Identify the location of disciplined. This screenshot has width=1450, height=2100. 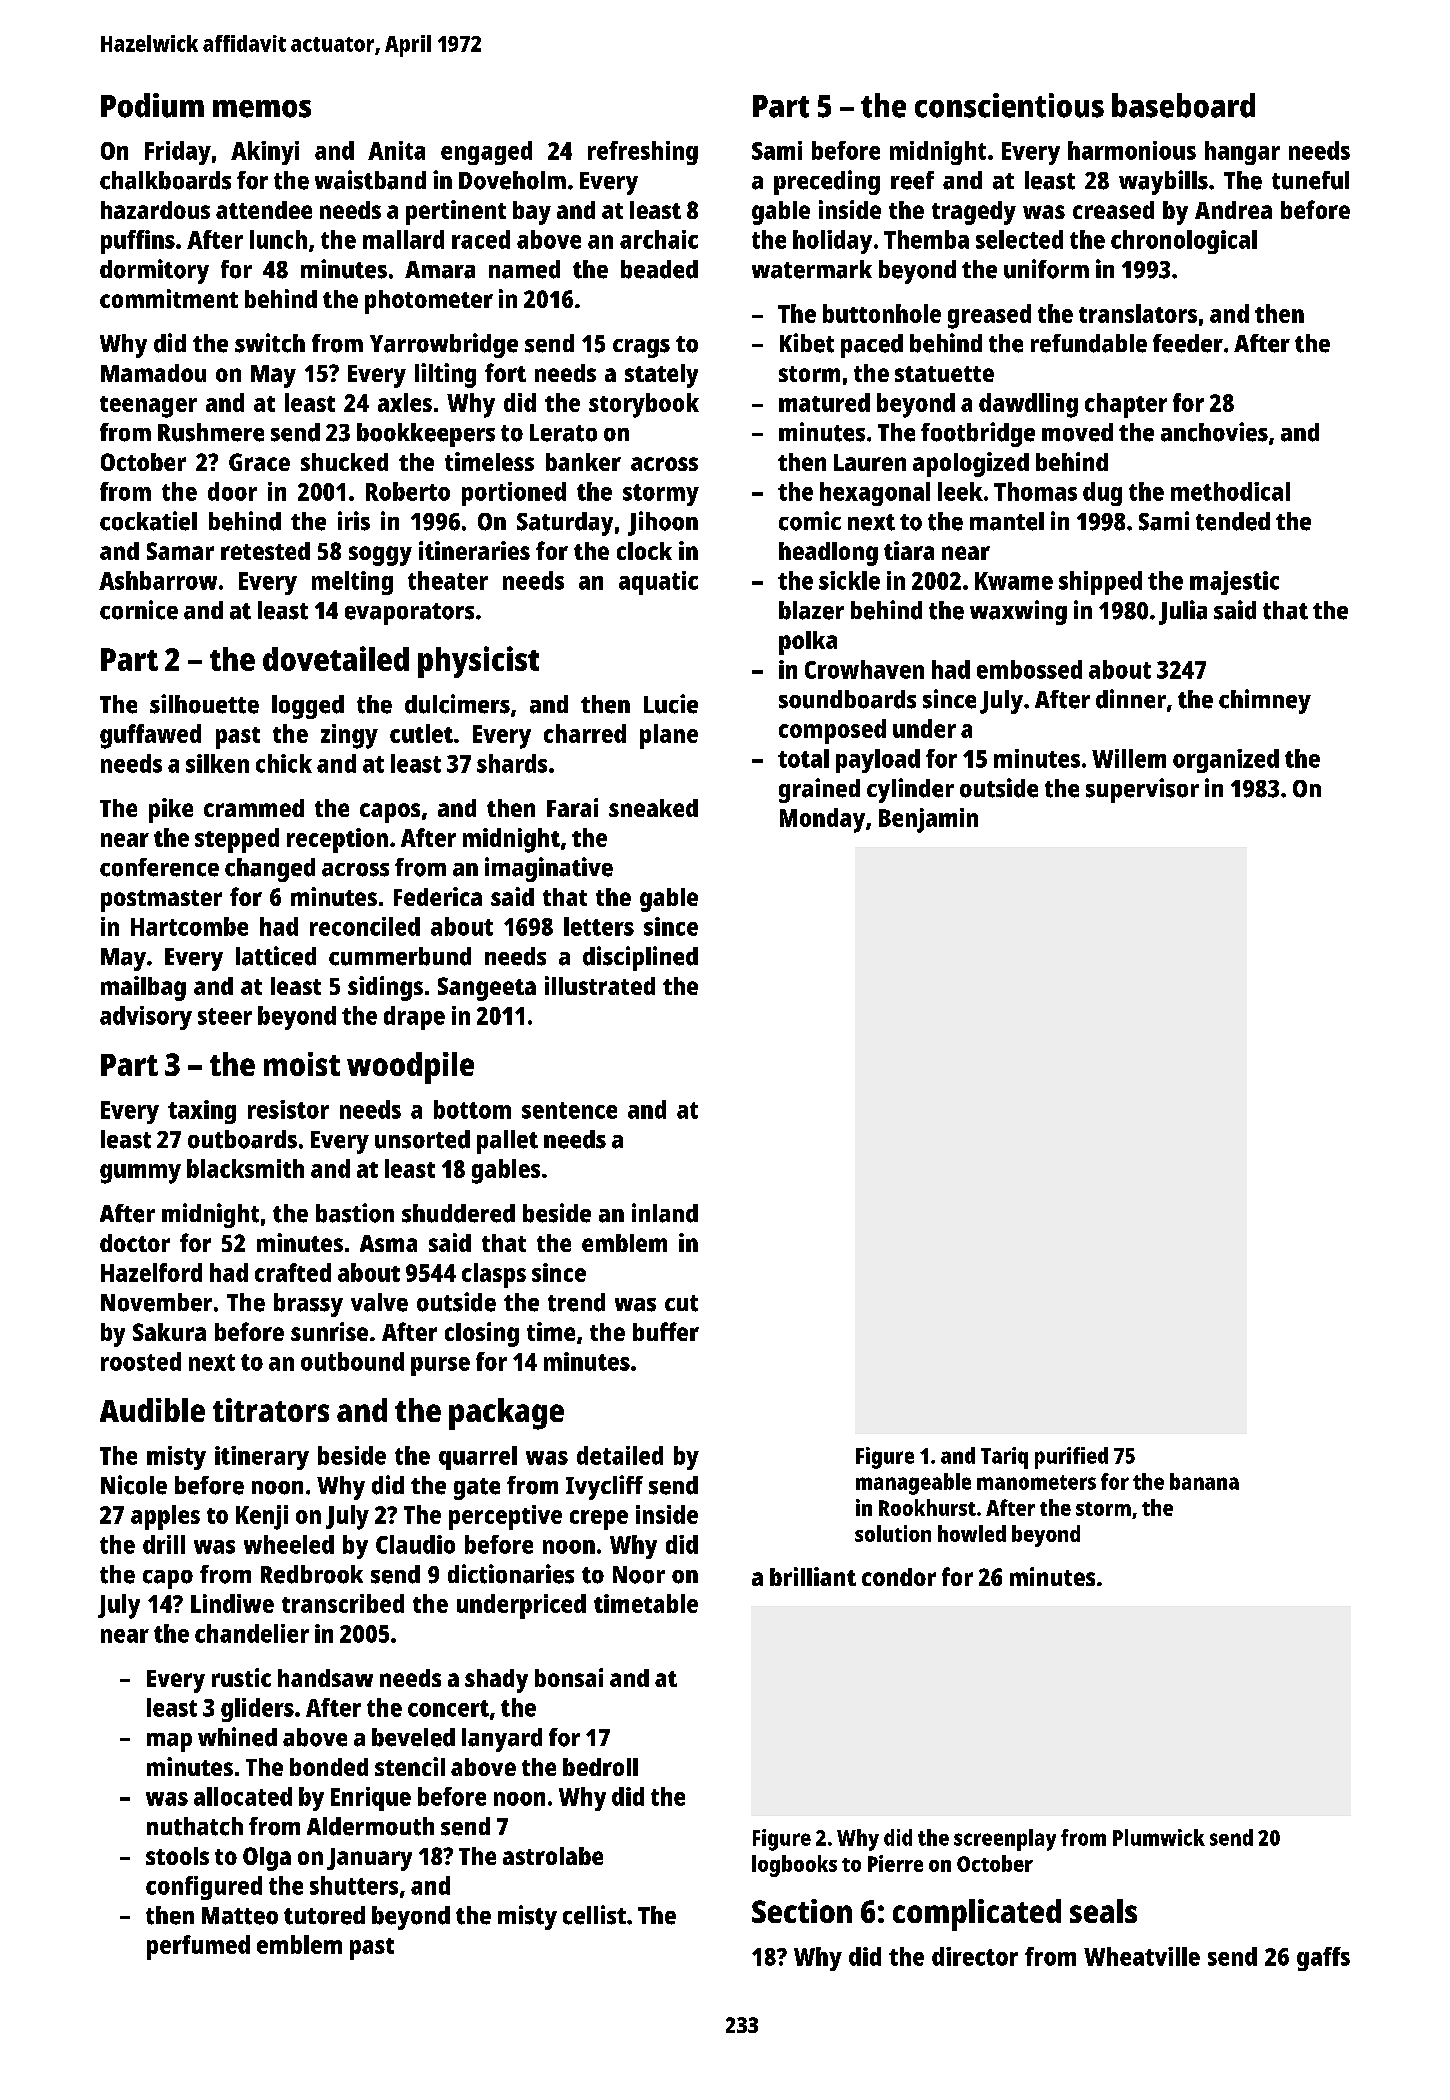
(640, 958).
